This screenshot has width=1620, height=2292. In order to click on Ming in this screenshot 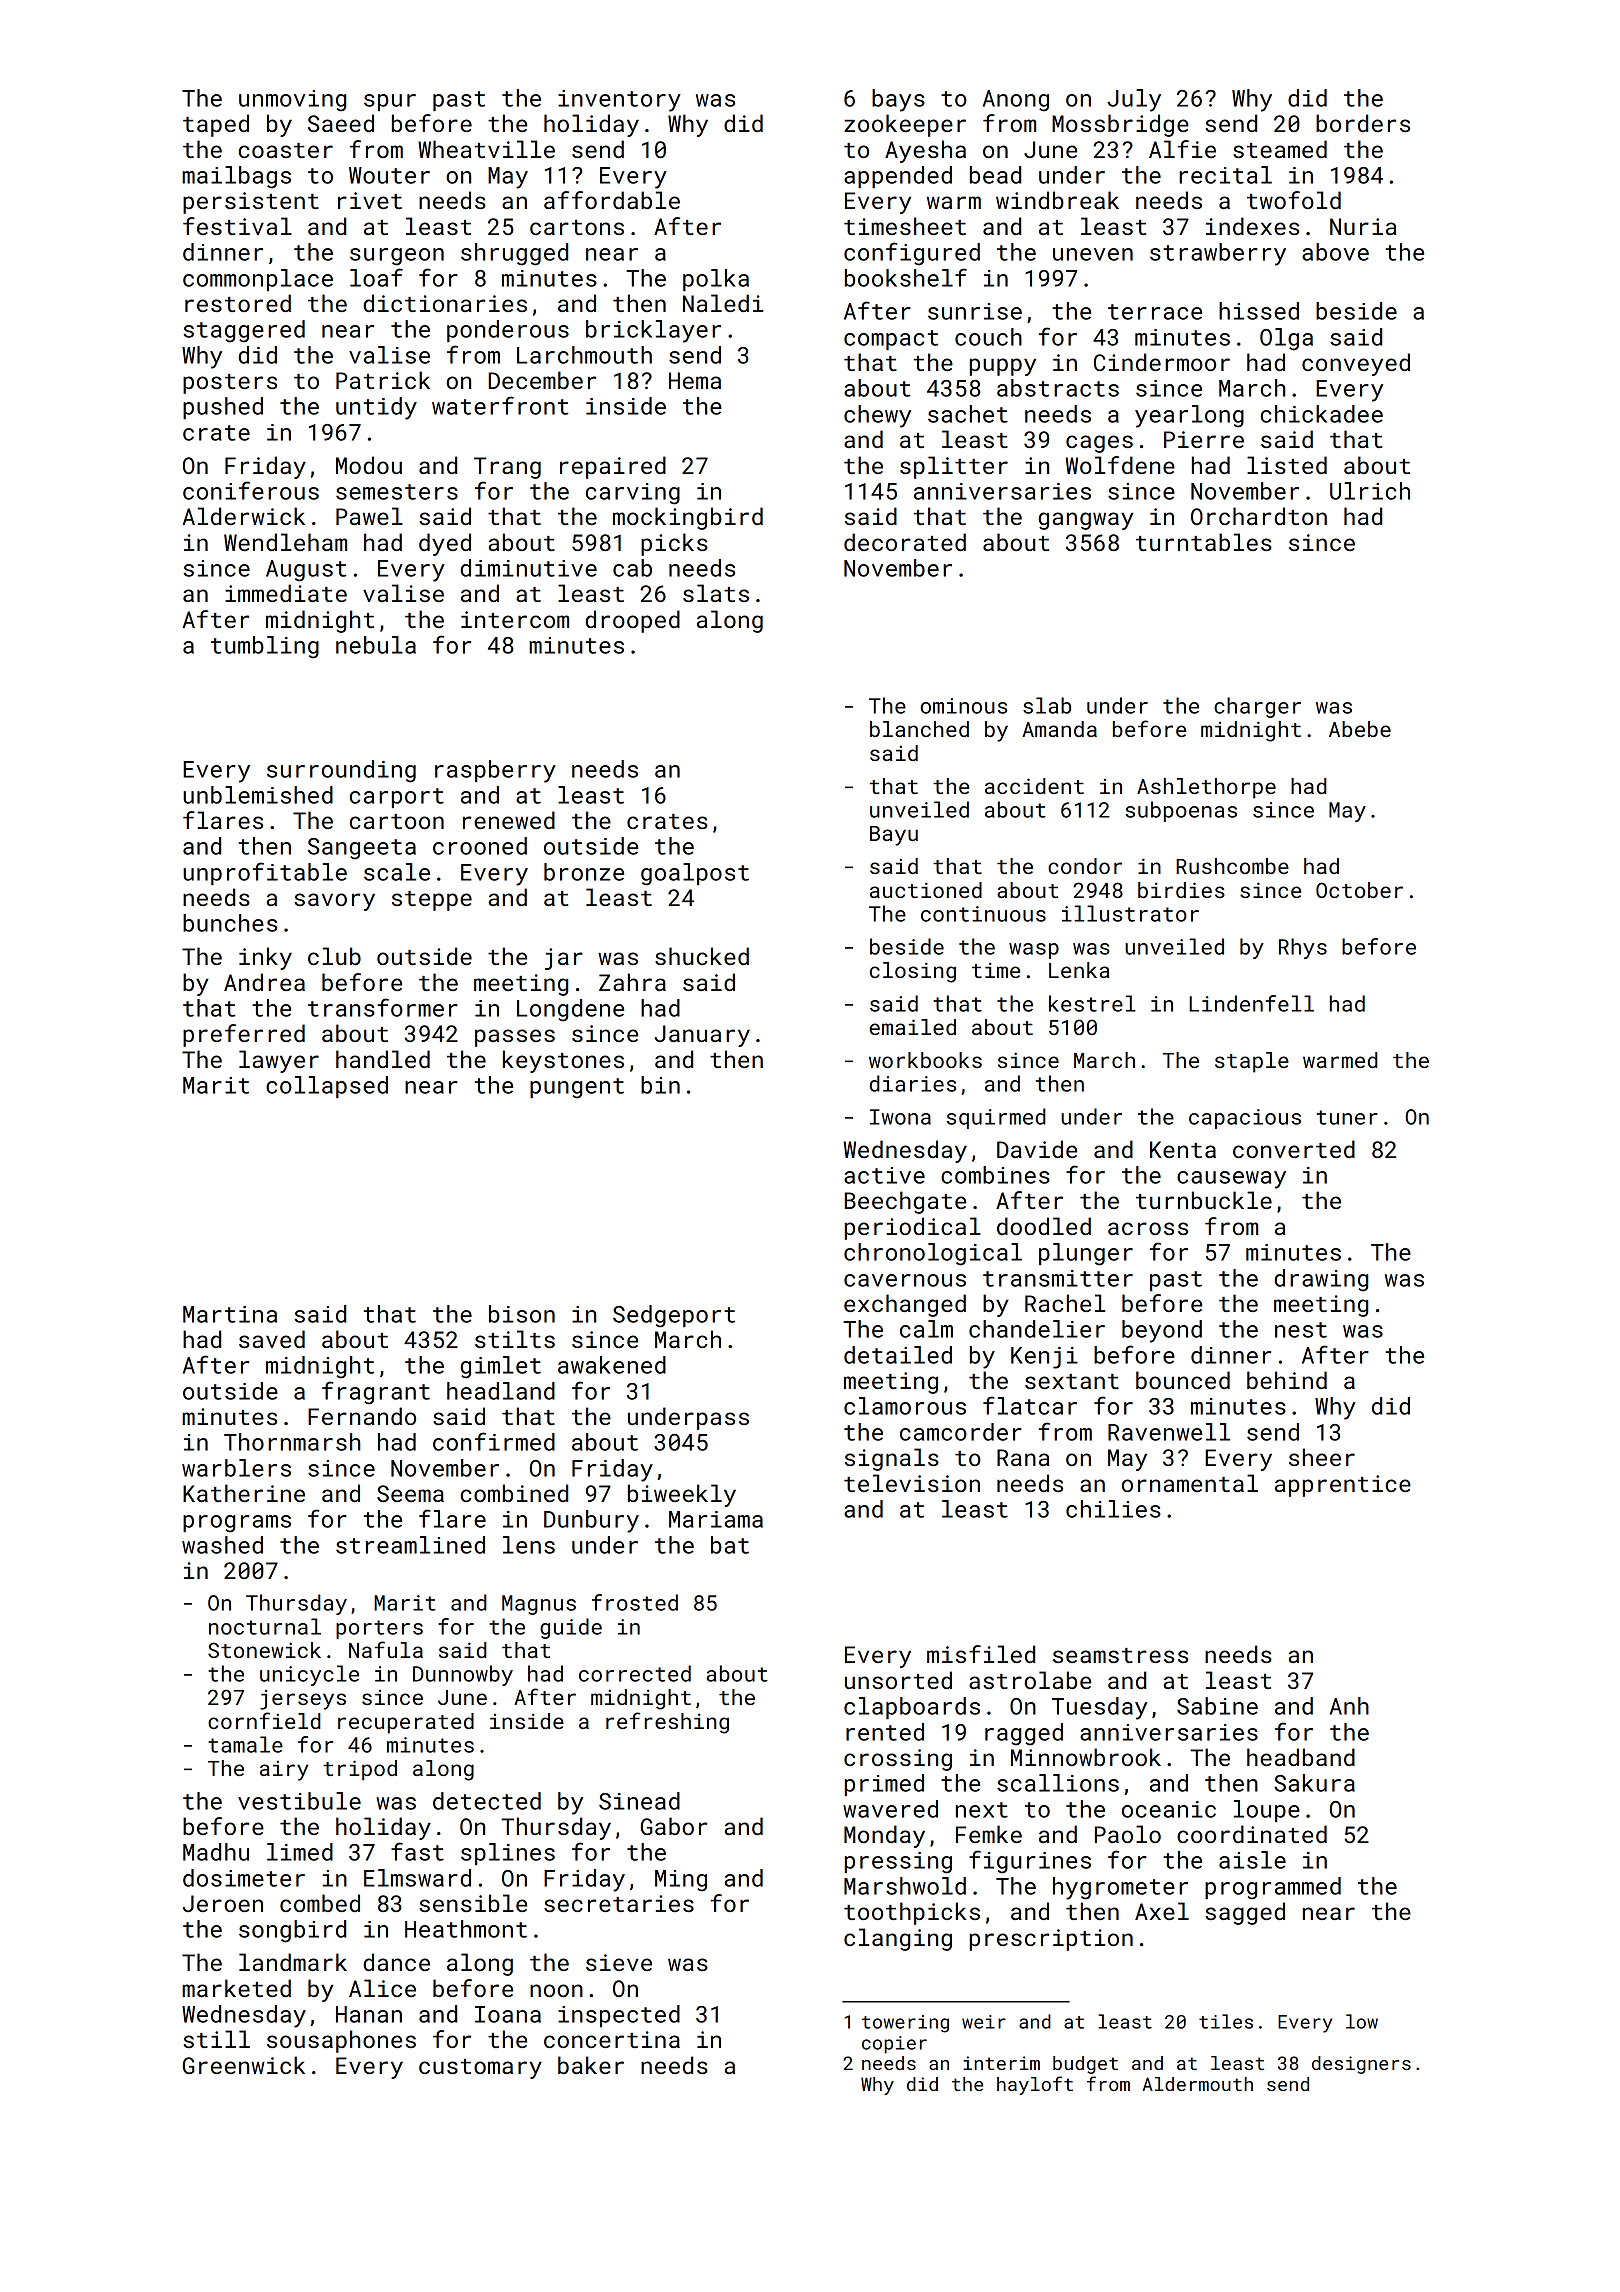, I will do `click(681, 1881)`.
